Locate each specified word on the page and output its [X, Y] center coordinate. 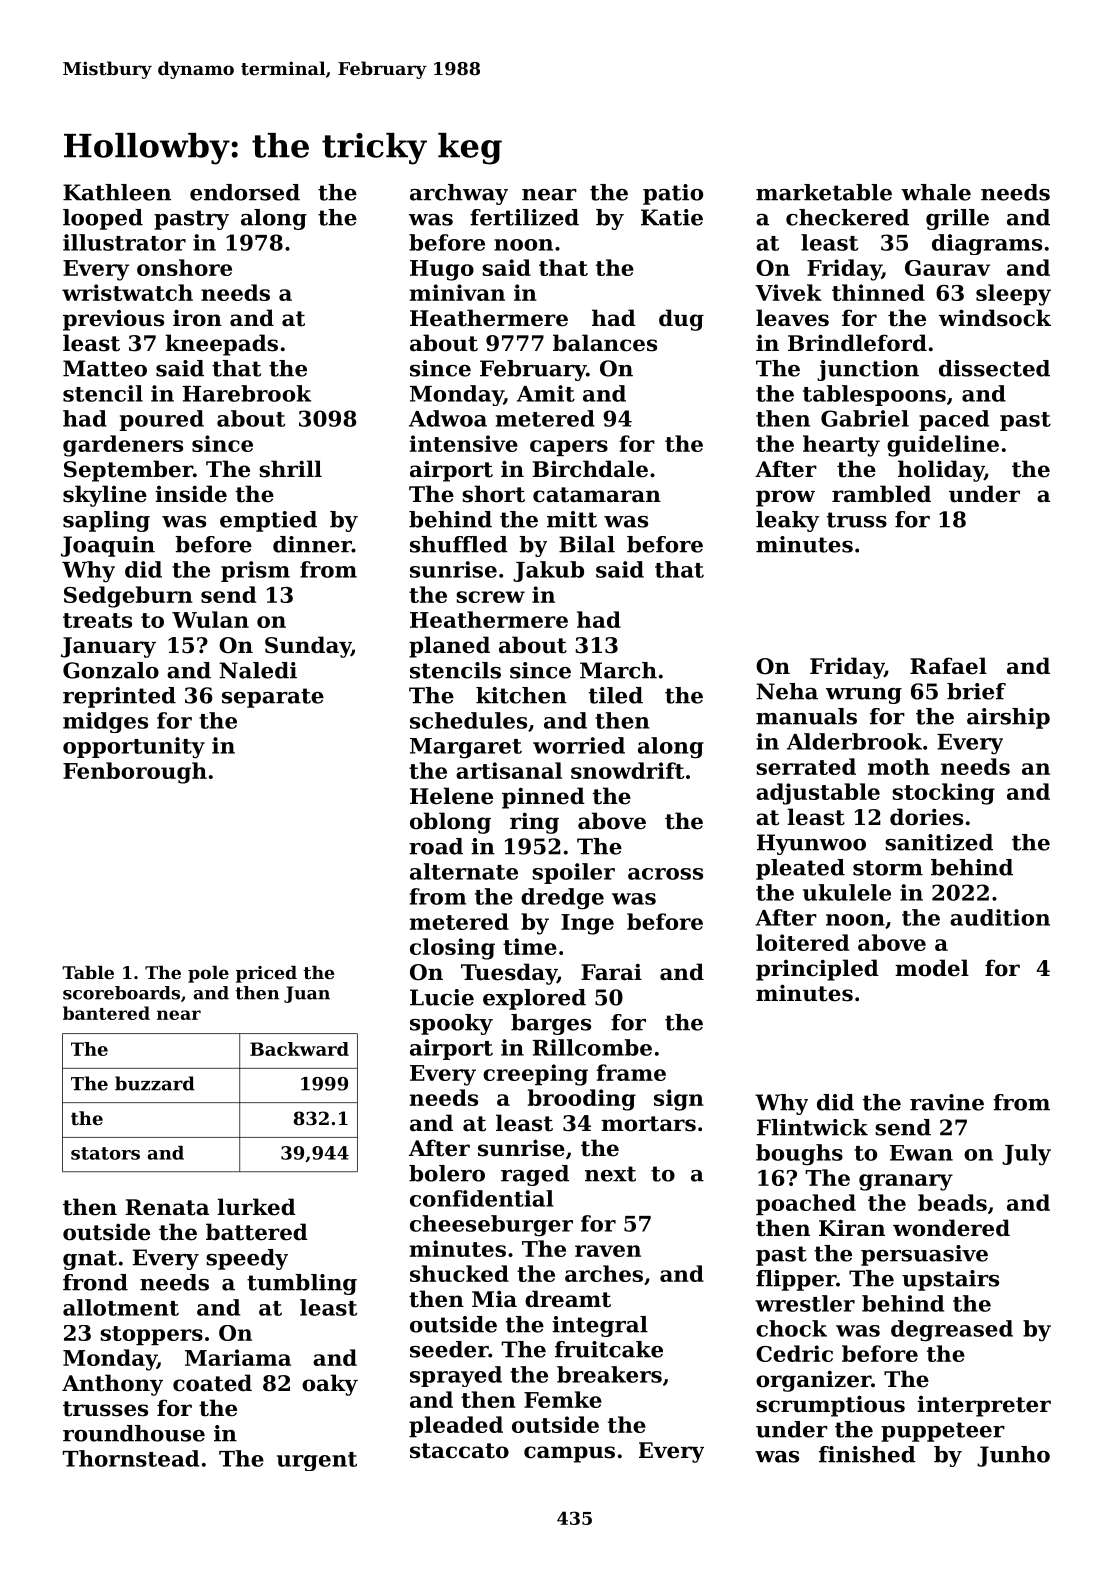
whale [936, 192]
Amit [546, 393]
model [932, 968]
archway [459, 194]
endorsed [245, 192]
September [128, 471]
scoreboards [121, 993]
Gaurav [947, 268]
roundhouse [134, 1433]
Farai [611, 972]
